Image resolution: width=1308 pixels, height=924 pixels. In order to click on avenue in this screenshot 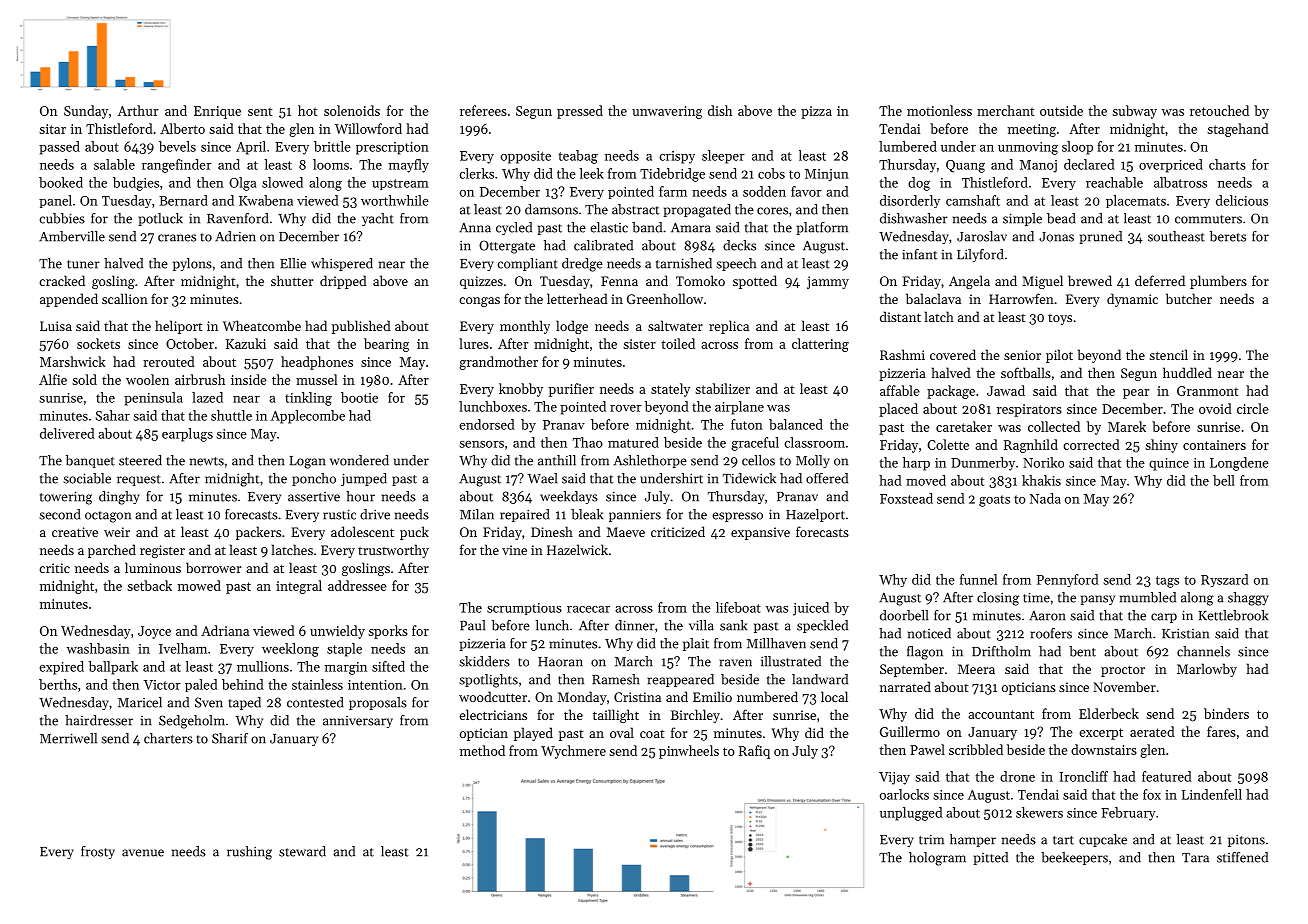, I will do `click(143, 853)`.
